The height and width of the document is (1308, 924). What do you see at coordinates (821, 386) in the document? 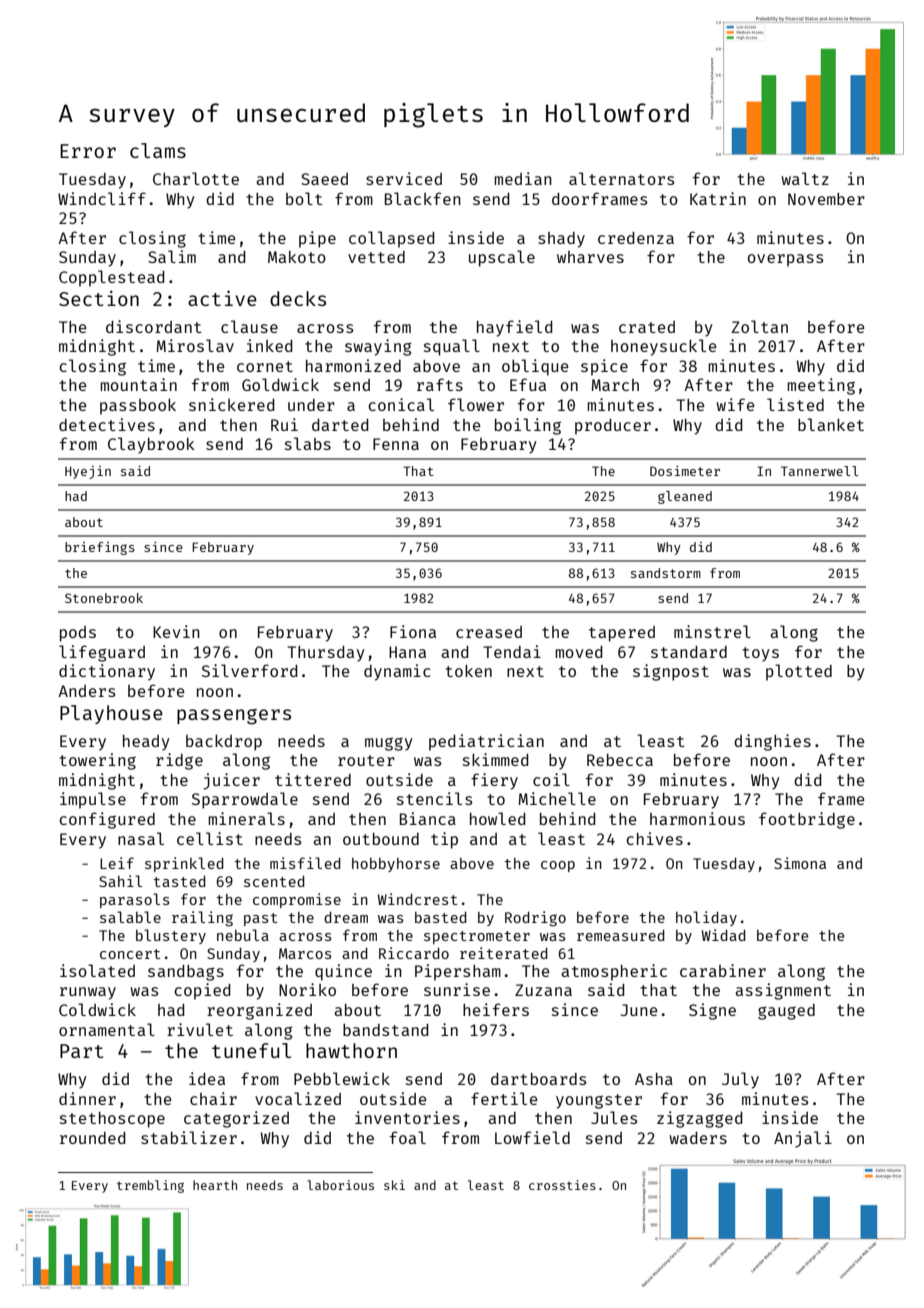
I see `meeting` at bounding box center [821, 386].
